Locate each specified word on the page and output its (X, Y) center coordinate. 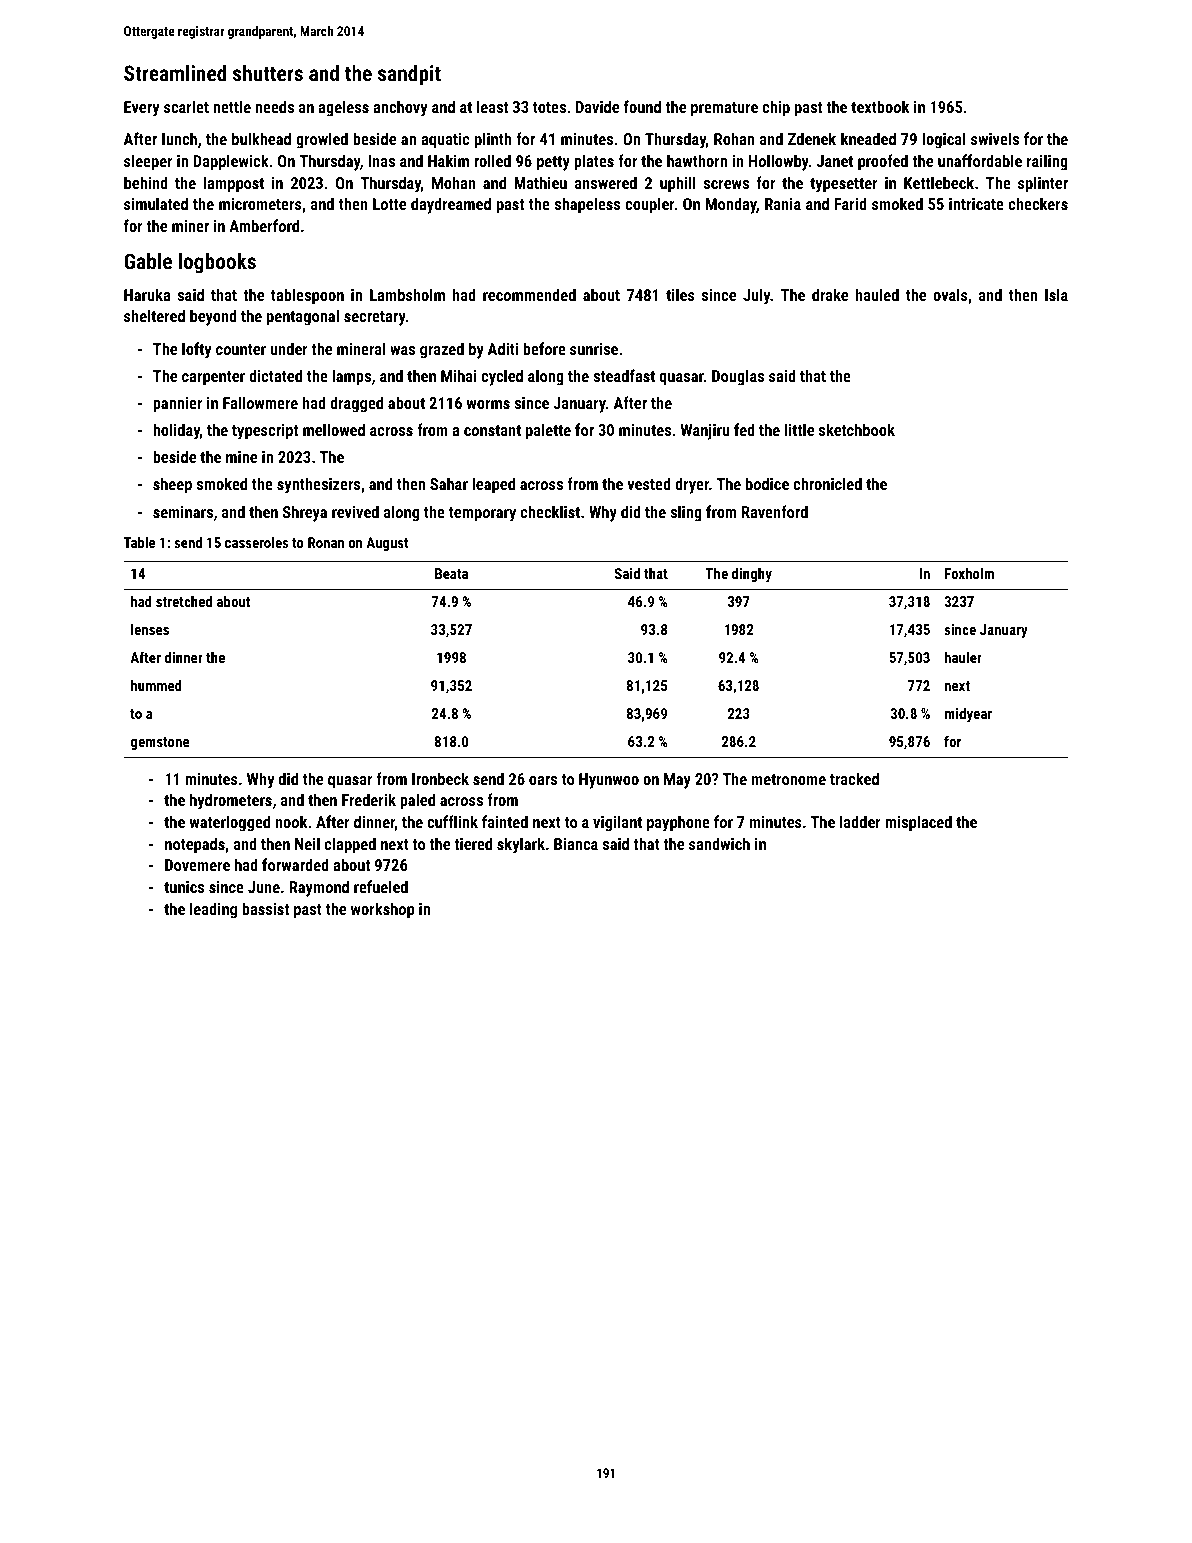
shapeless (587, 205)
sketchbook (857, 429)
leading (213, 910)
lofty (197, 350)
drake (830, 294)
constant (492, 430)
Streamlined (175, 73)
